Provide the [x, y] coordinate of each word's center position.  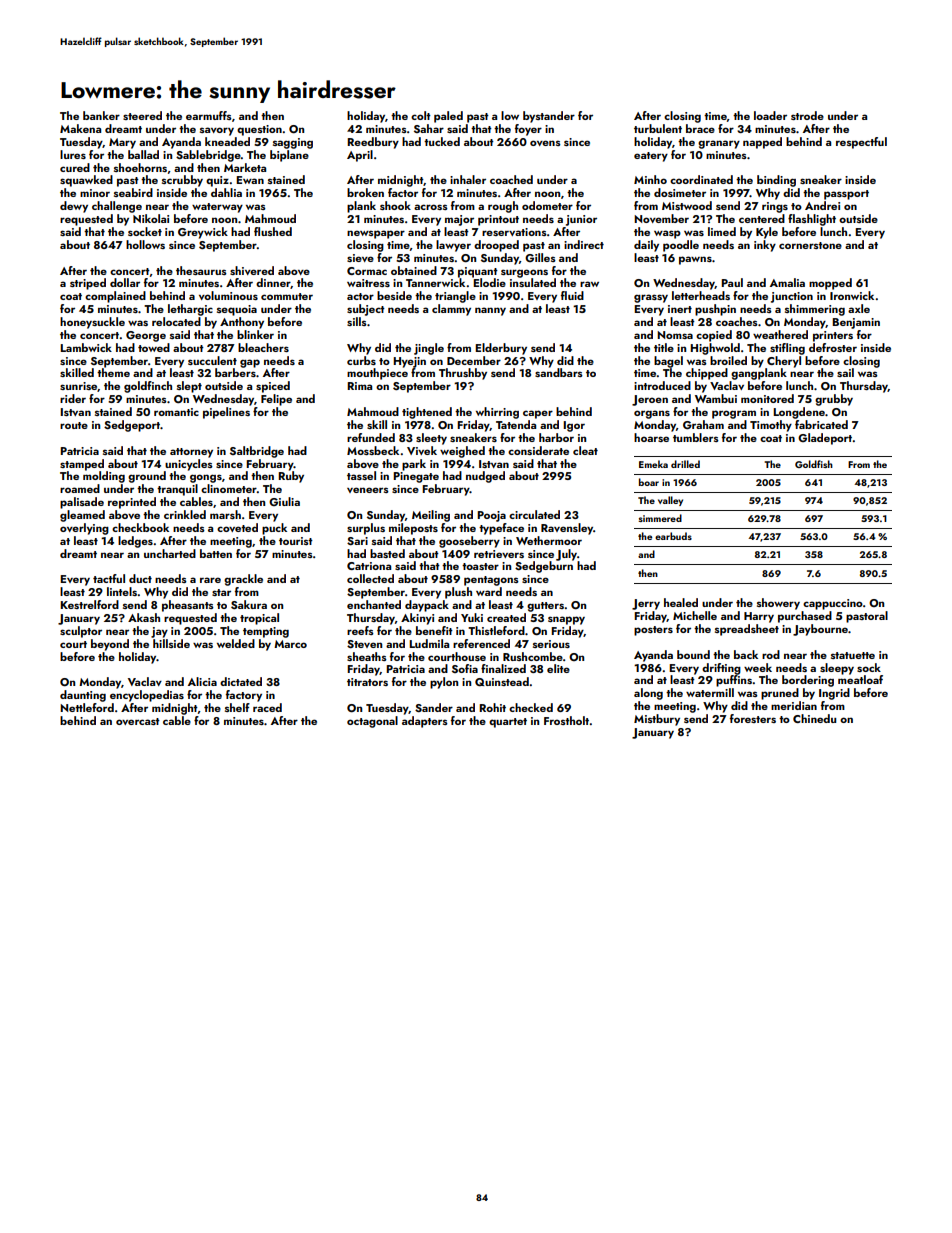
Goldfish [814, 464]
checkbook [140, 527]
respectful [861, 143]
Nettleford [87, 707]
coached [511, 179]
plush [458, 593]
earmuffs [209, 115]
